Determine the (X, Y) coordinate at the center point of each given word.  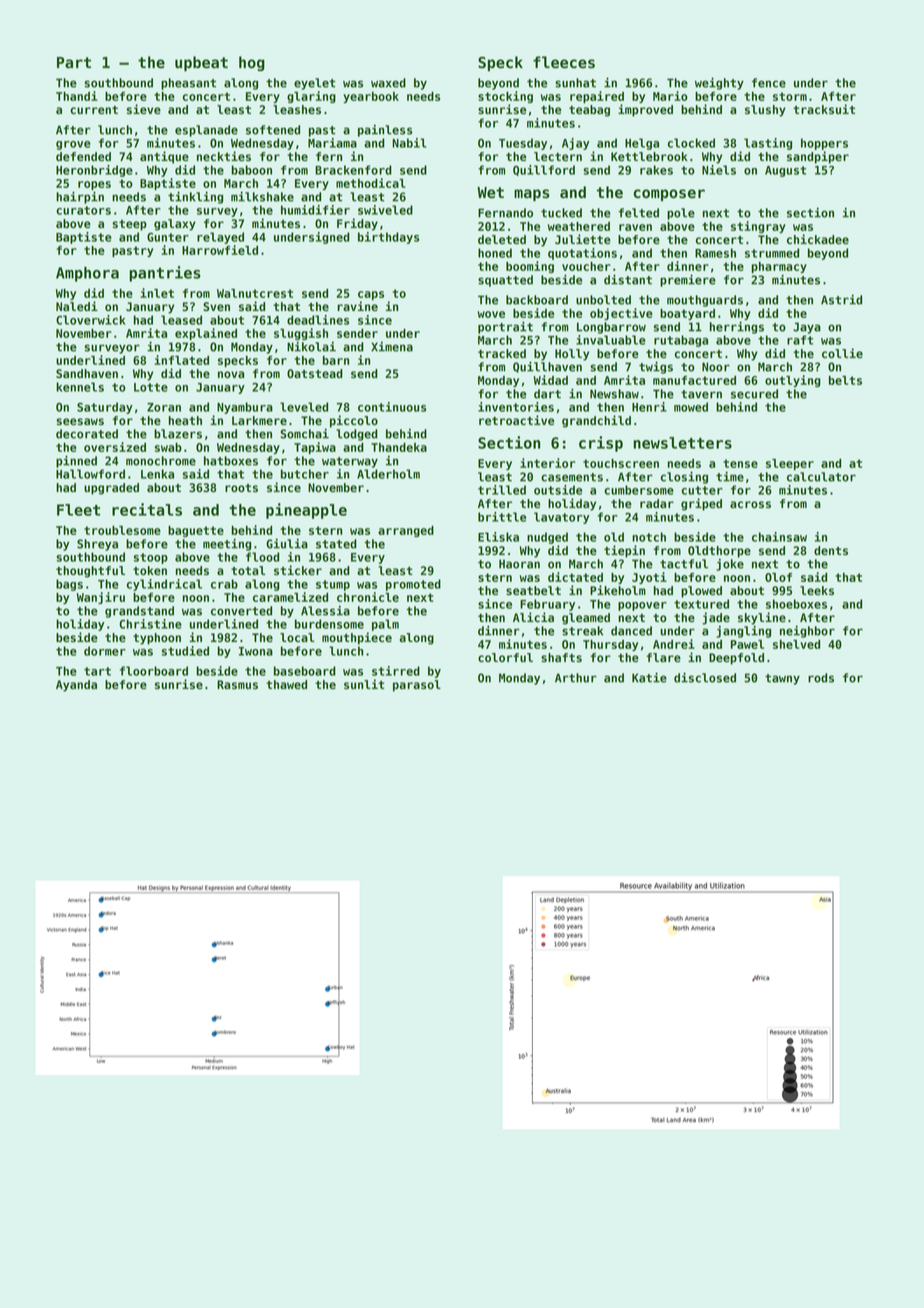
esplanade (206, 131)
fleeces (564, 62)
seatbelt (533, 590)
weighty (719, 84)
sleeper (790, 464)
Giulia (287, 544)
